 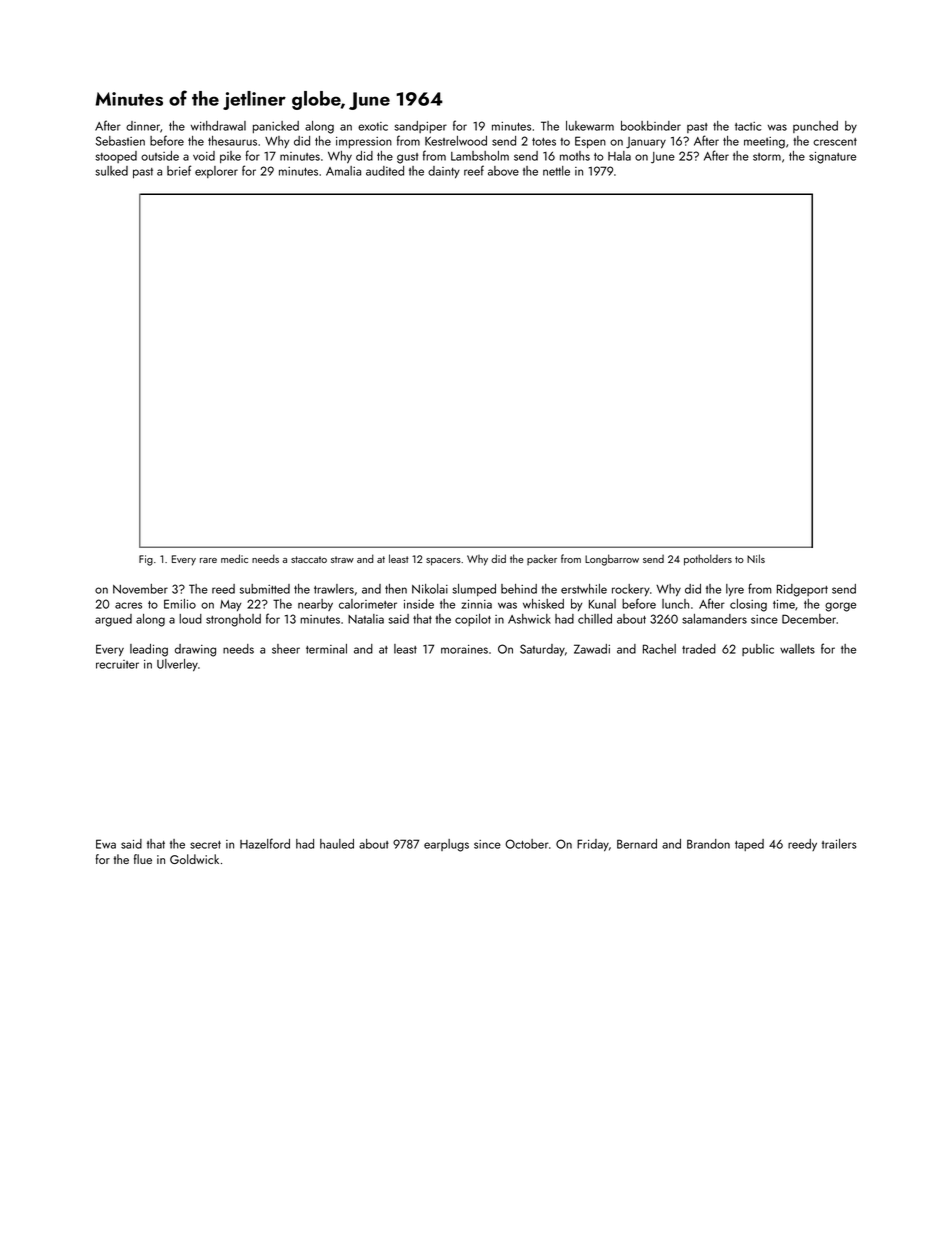 What do you see at coordinates (809, 619) in the document?
I see `December` at bounding box center [809, 619].
